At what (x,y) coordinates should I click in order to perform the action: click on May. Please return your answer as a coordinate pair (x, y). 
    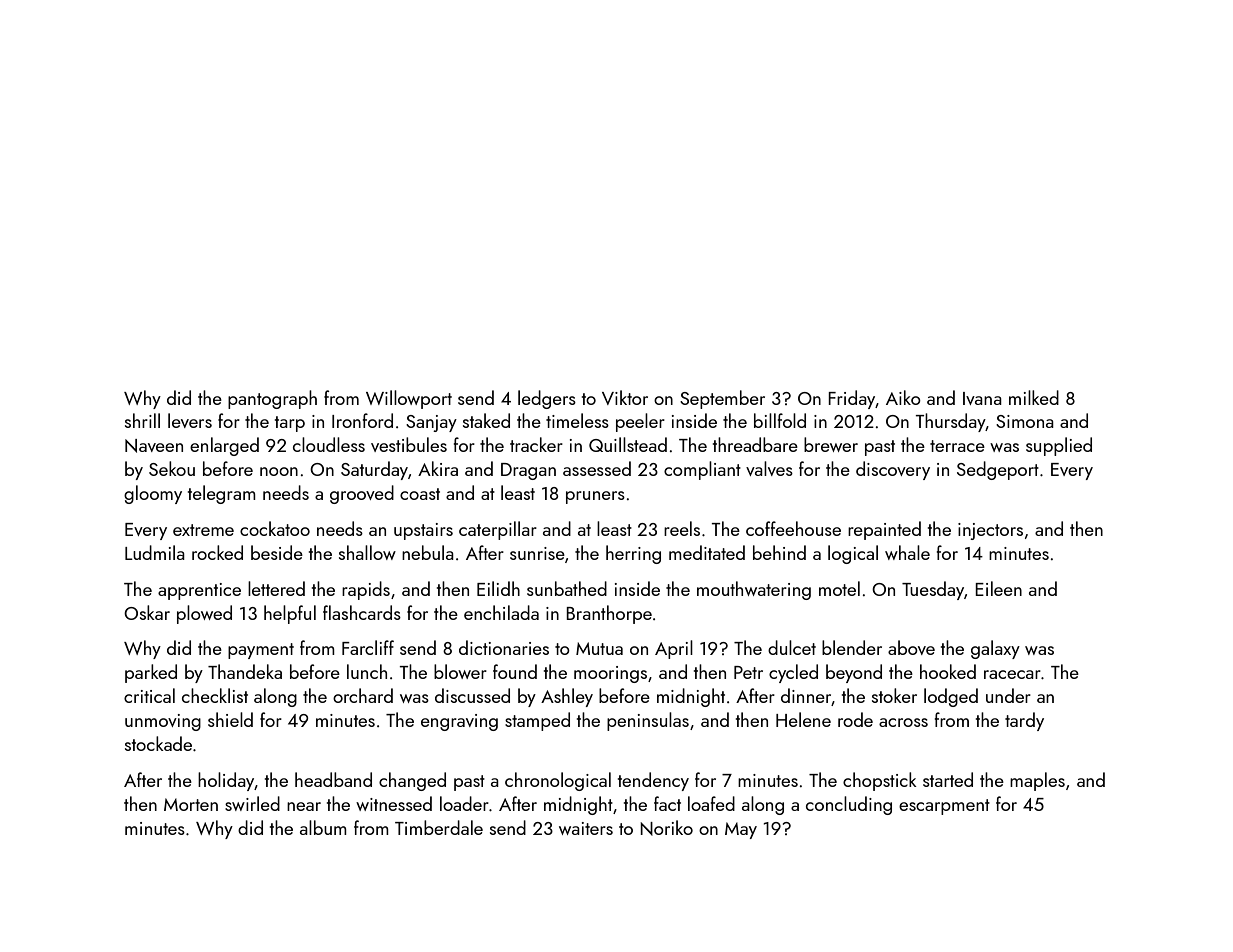
    Looking at the image, I should click on (741, 830).
